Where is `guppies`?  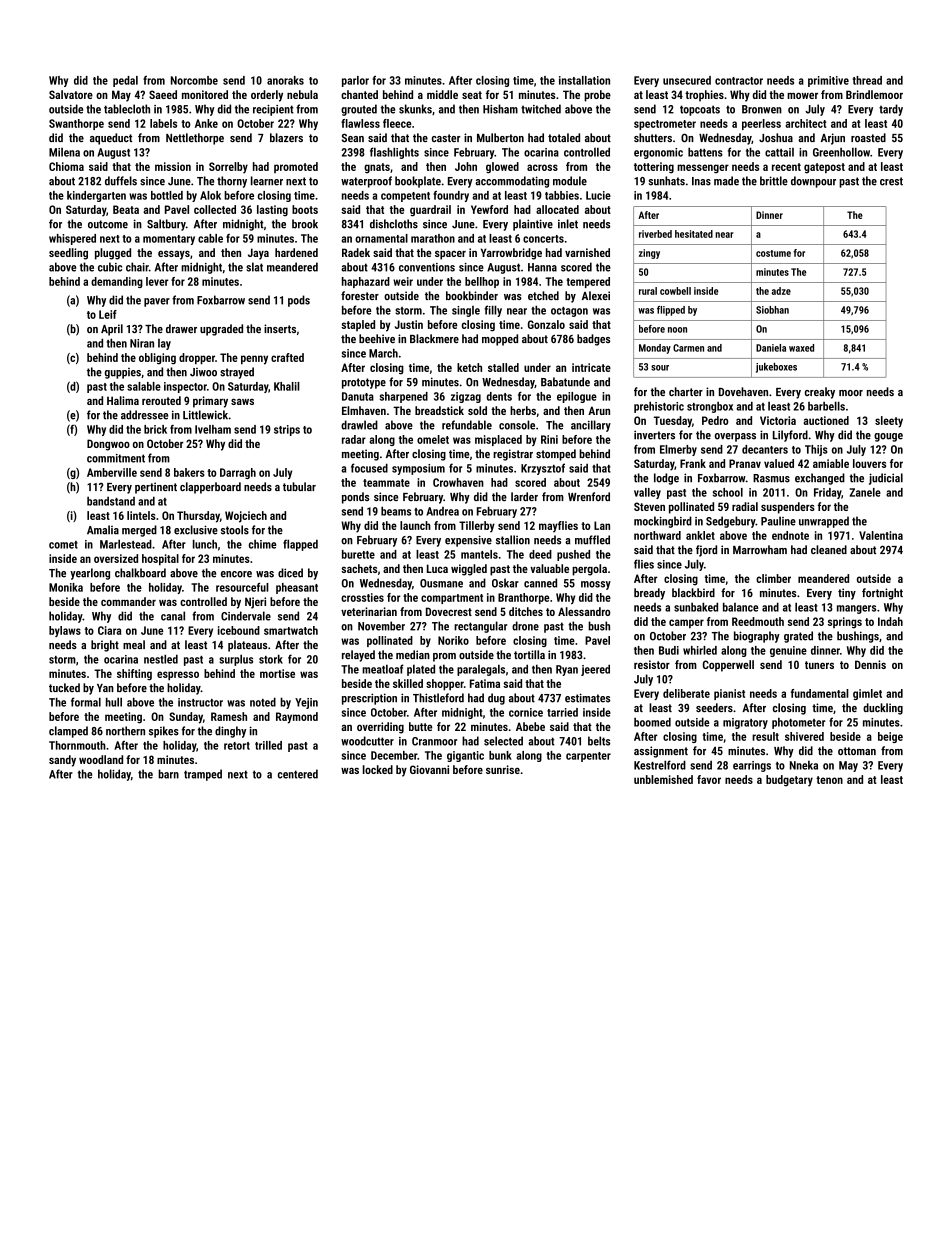 guppies is located at coordinates (123, 373).
